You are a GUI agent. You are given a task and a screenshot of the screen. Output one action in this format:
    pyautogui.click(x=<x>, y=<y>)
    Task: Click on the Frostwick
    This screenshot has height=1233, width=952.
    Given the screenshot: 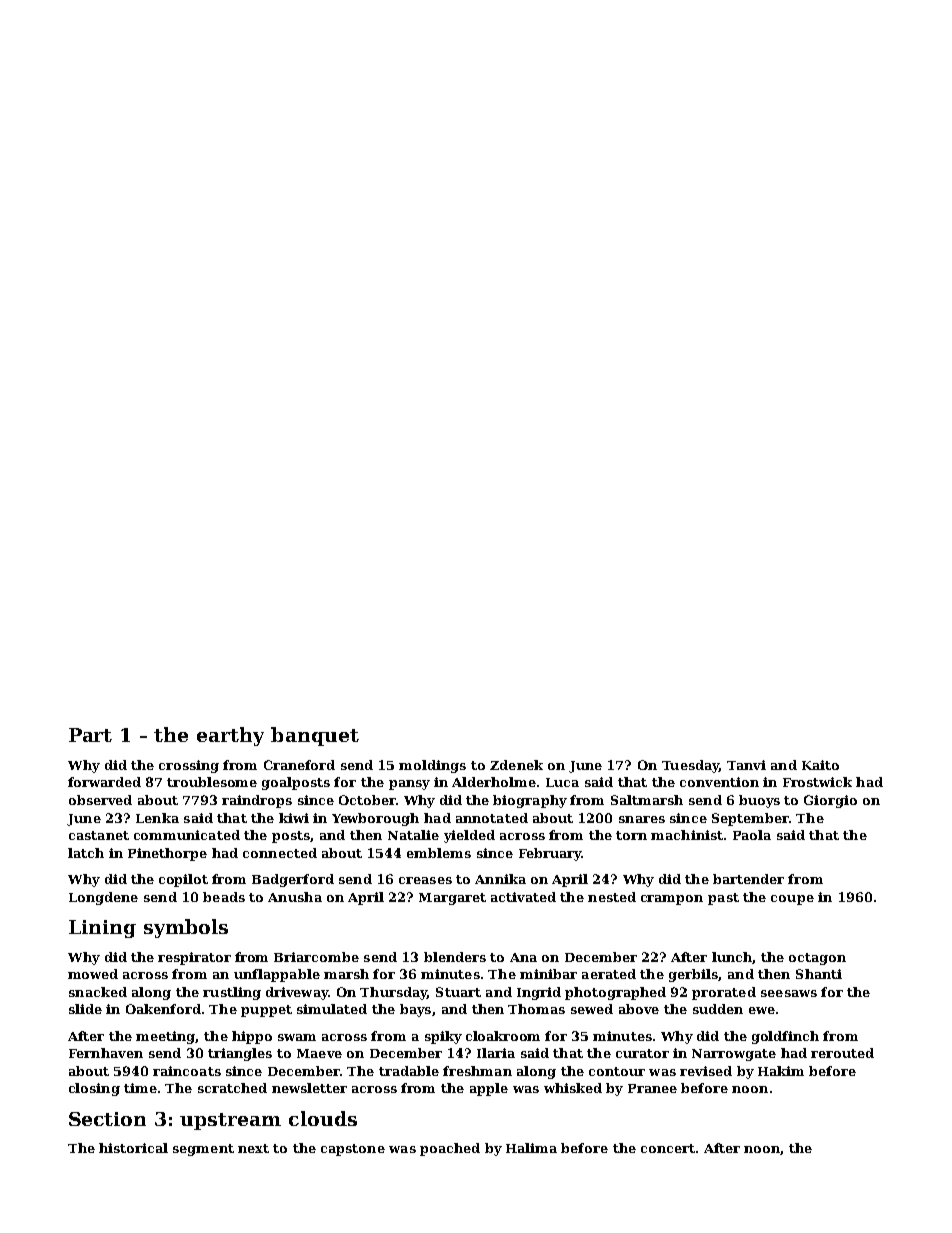 What is the action you would take?
    pyautogui.click(x=817, y=782)
